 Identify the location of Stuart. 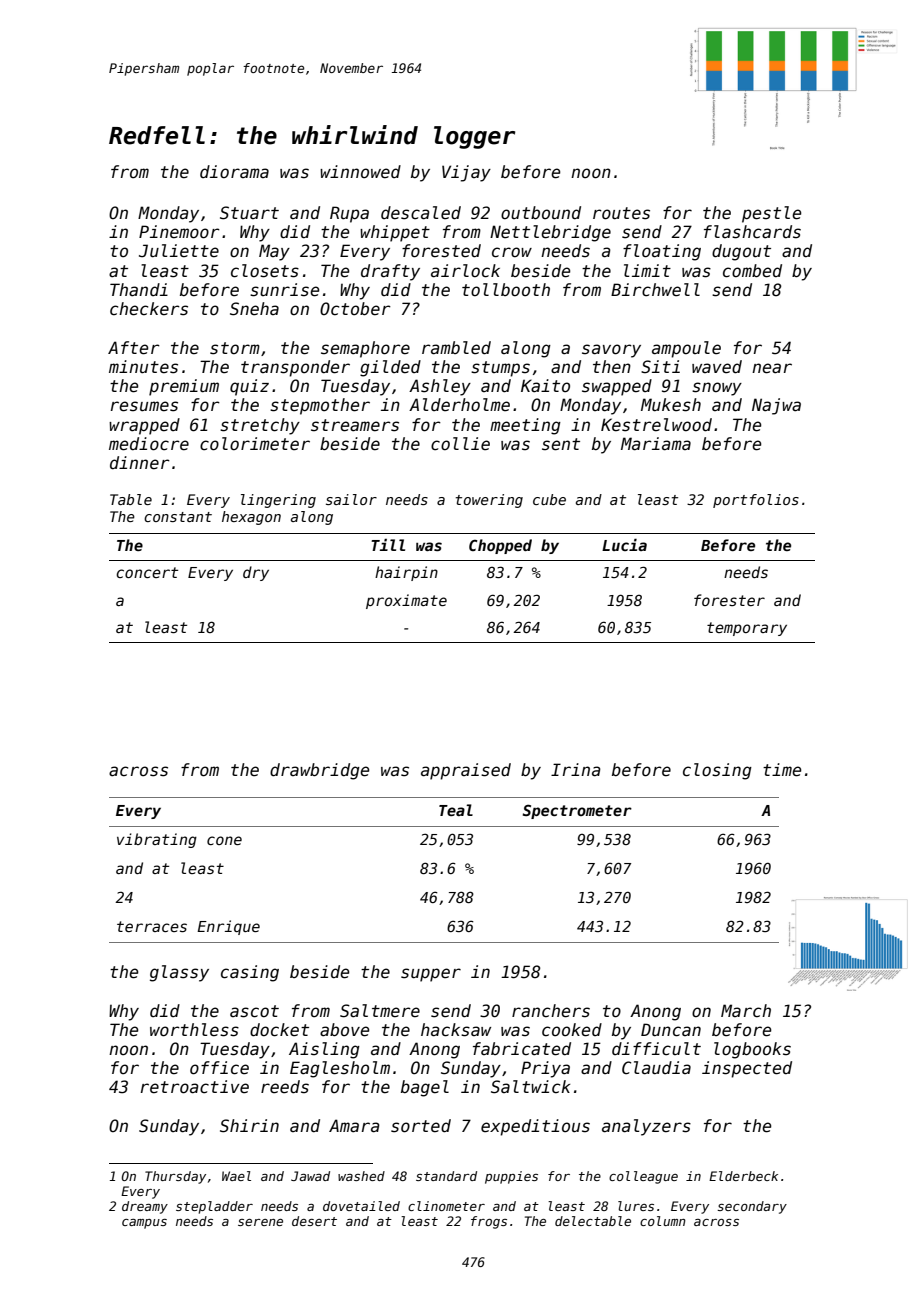
(249, 213).
